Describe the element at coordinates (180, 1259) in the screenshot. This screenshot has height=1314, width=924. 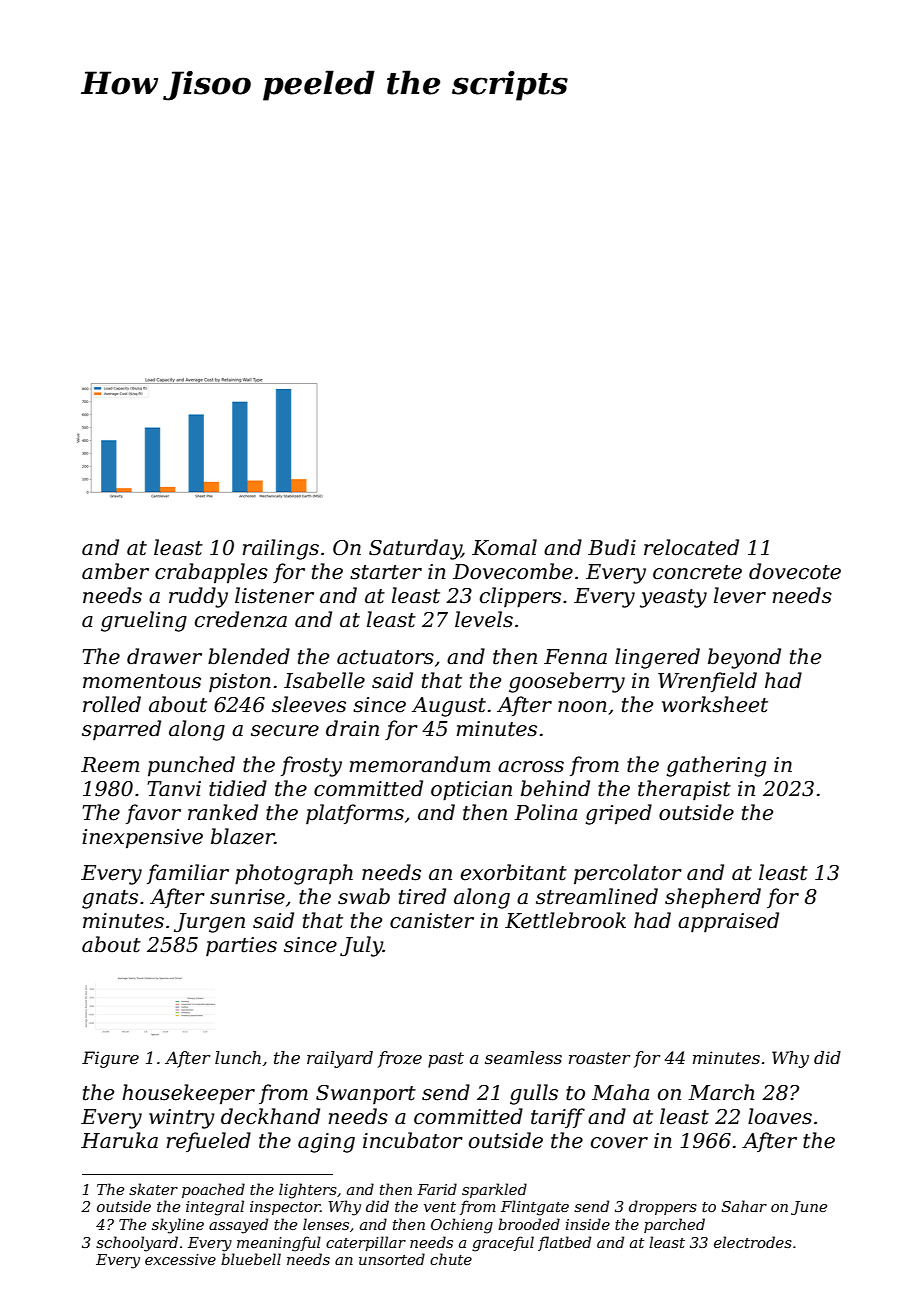
I see `excessive` at that location.
